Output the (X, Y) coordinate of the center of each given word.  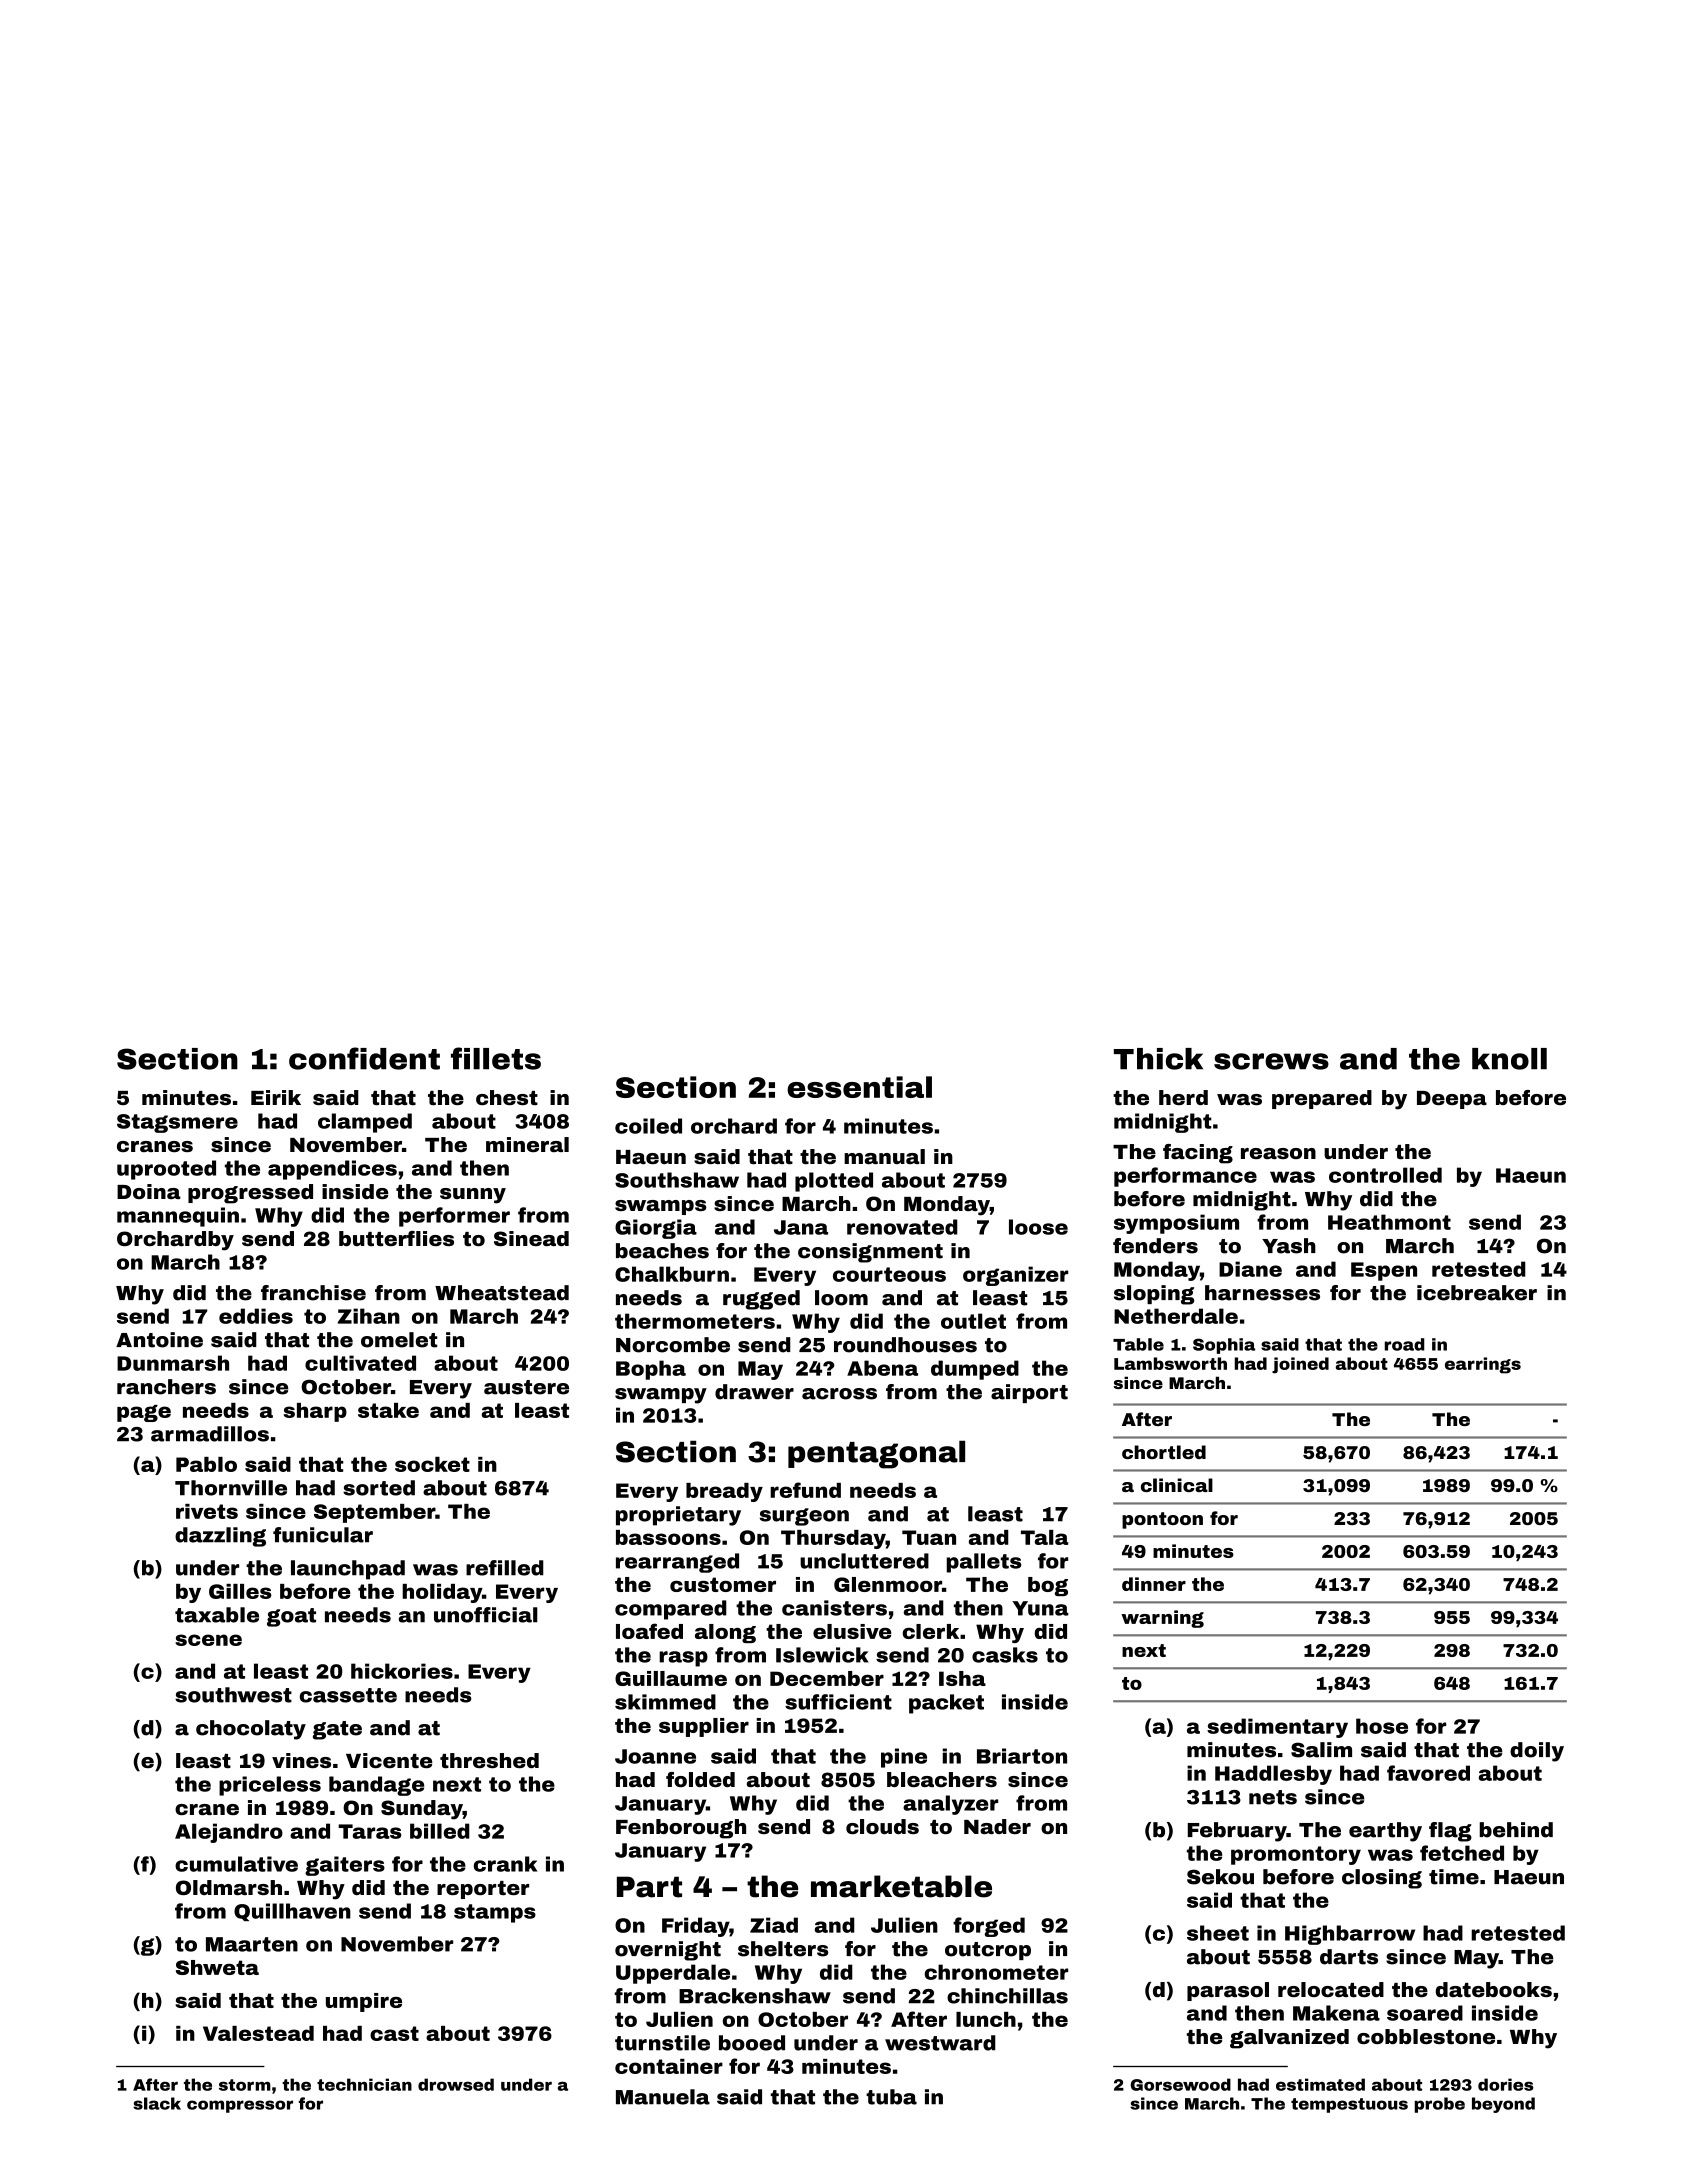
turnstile (662, 2043)
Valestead (258, 2033)
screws (1271, 1061)
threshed (489, 1760)
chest (507, 1097)
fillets (496, 1058)
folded (700, 1779)
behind (1516, 1830)
